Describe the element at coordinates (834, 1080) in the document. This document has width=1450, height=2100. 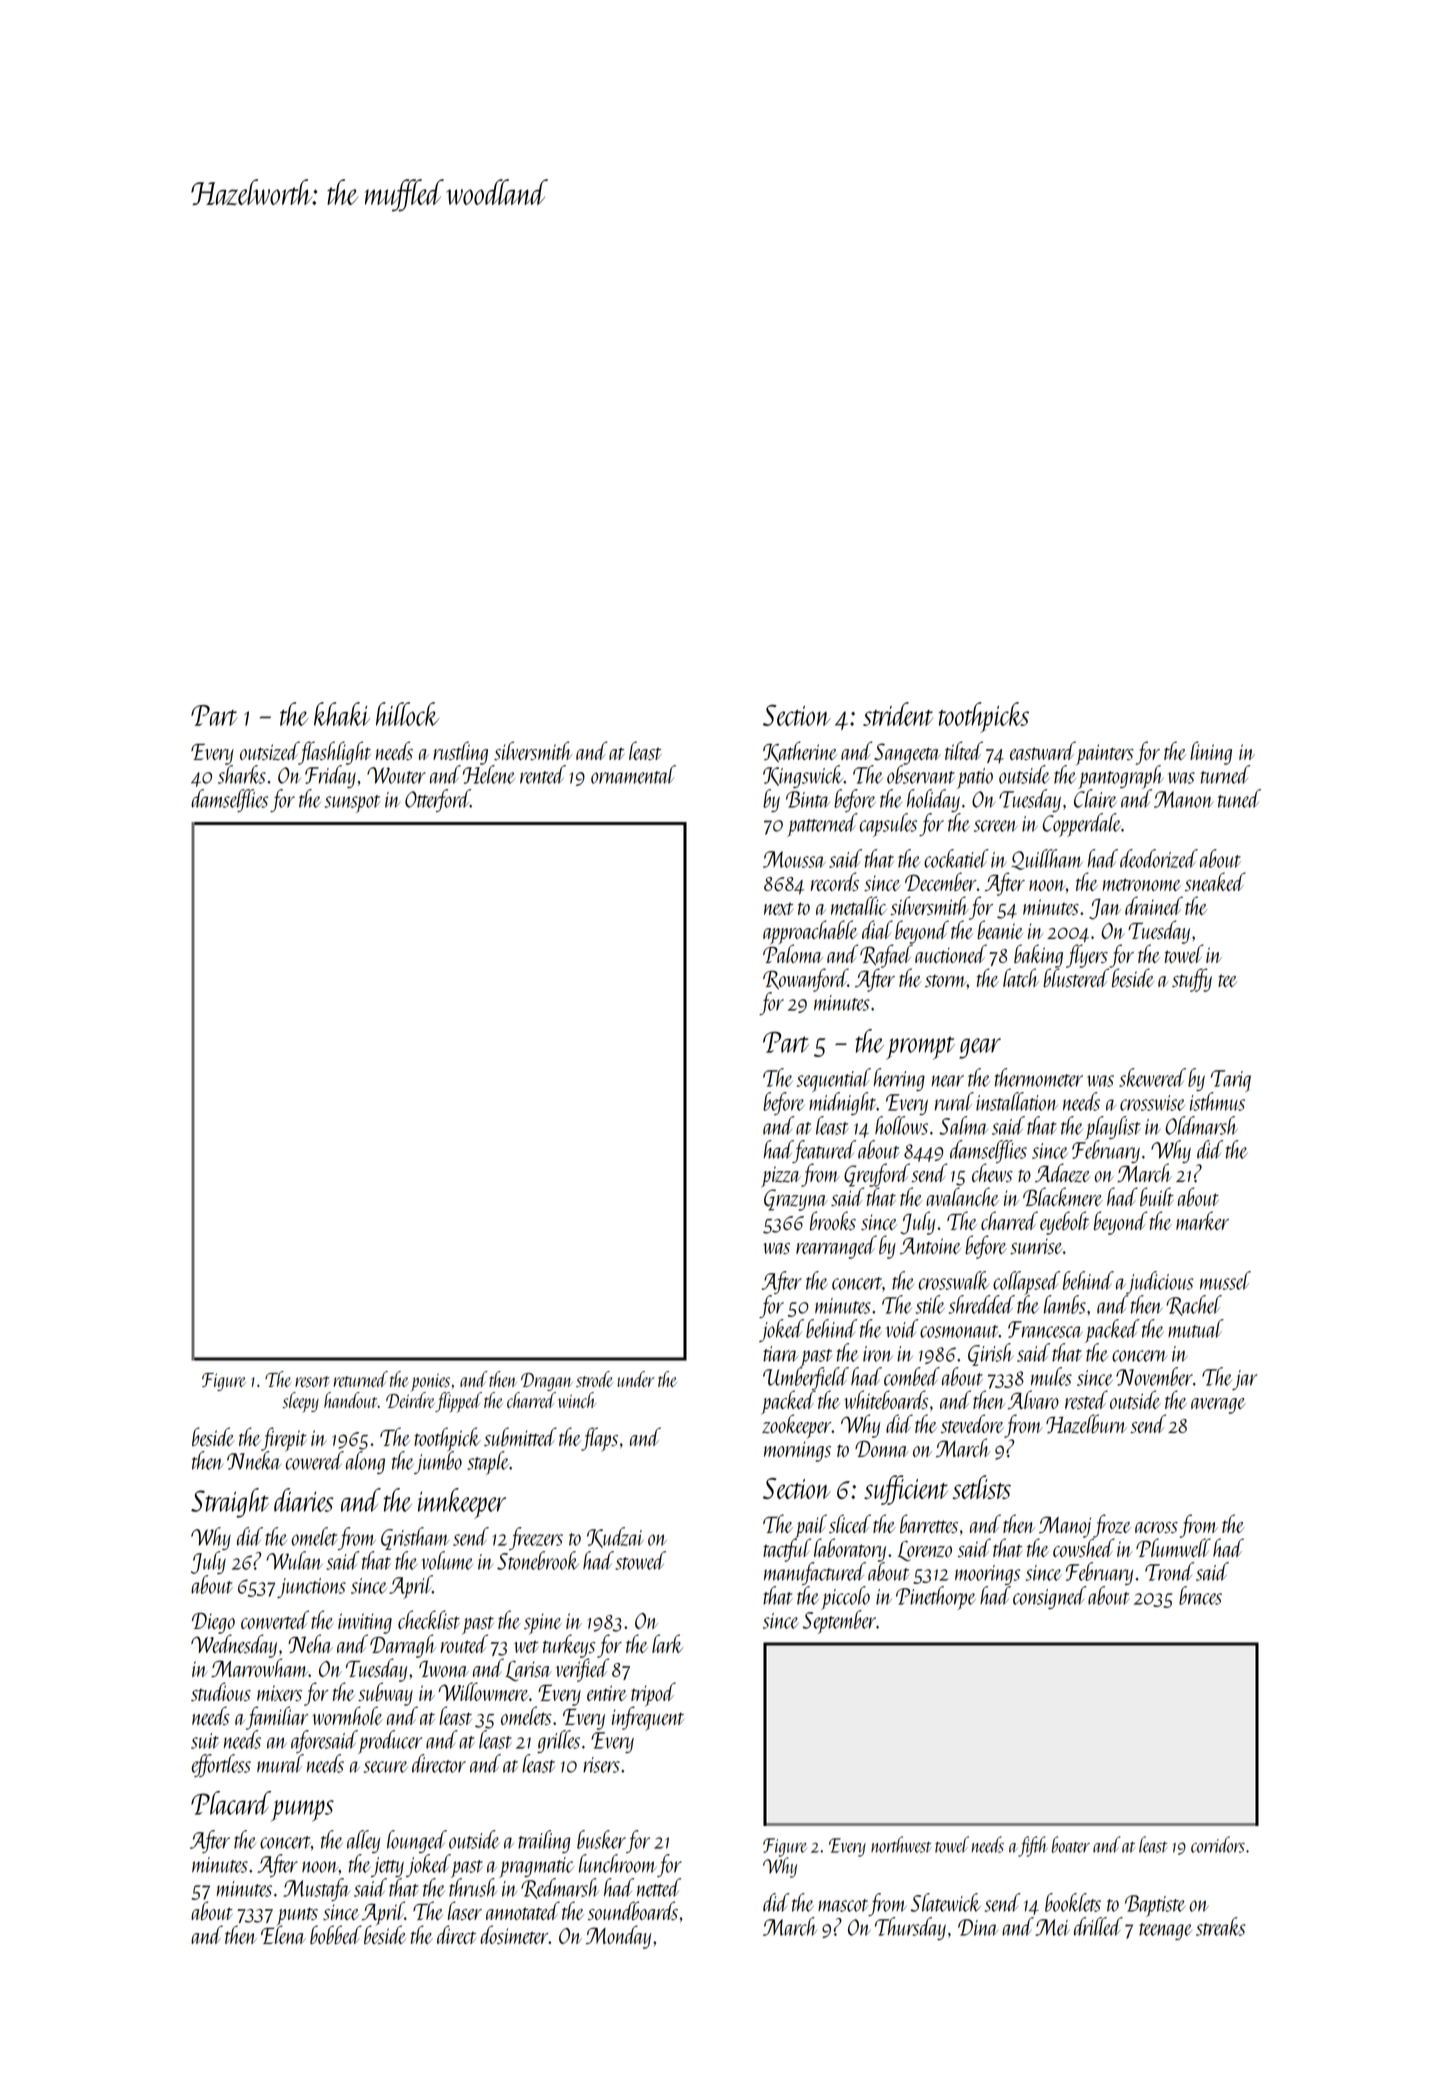
I see `sequential` at that location.
